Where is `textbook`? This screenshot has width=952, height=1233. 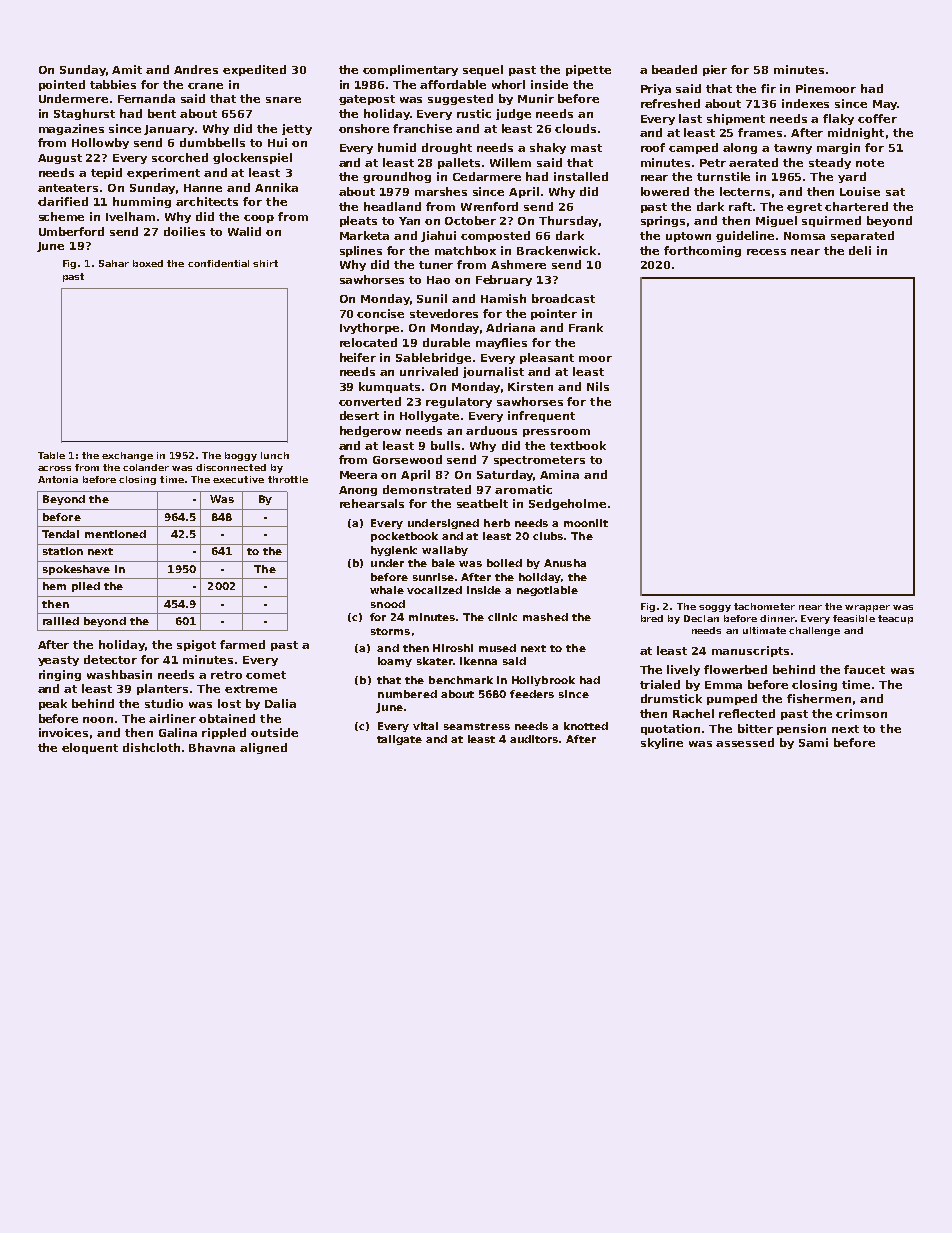
textbook is located at coordinates (578, 445).
